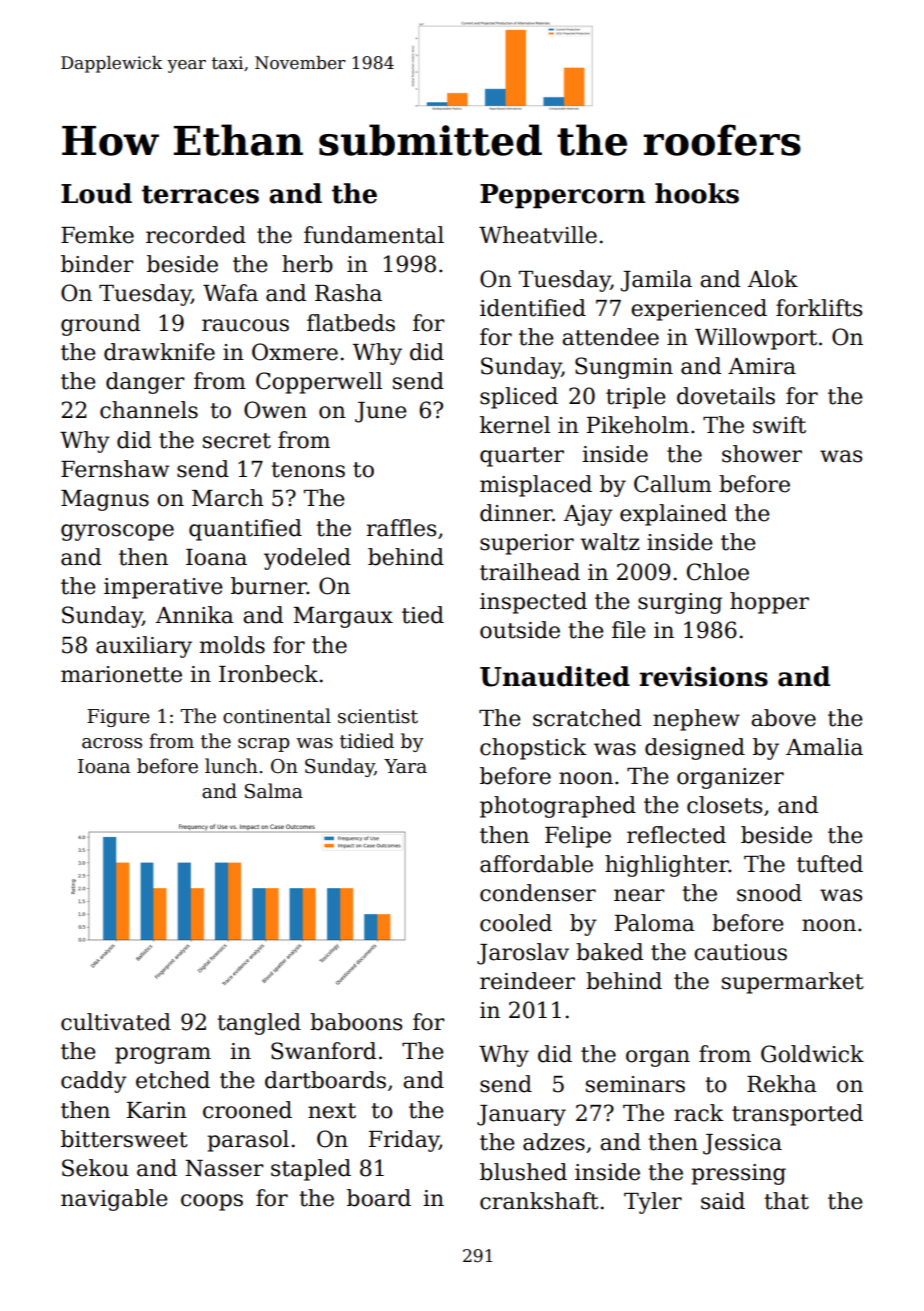  I want to click on revisions, so click(703, 676).
